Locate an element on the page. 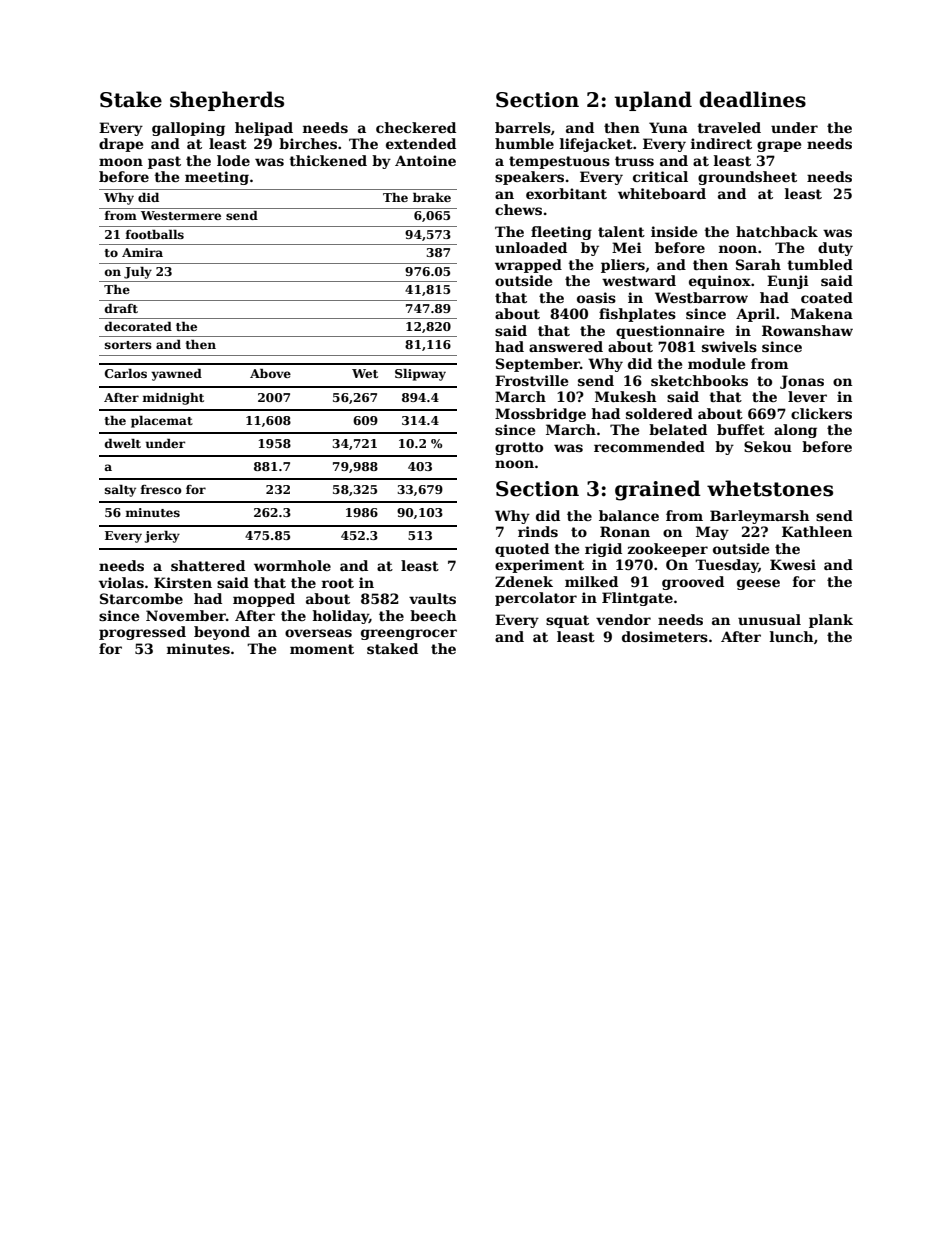 The image size is (952, 1233). helipad is located at coordinates (264, 129).
